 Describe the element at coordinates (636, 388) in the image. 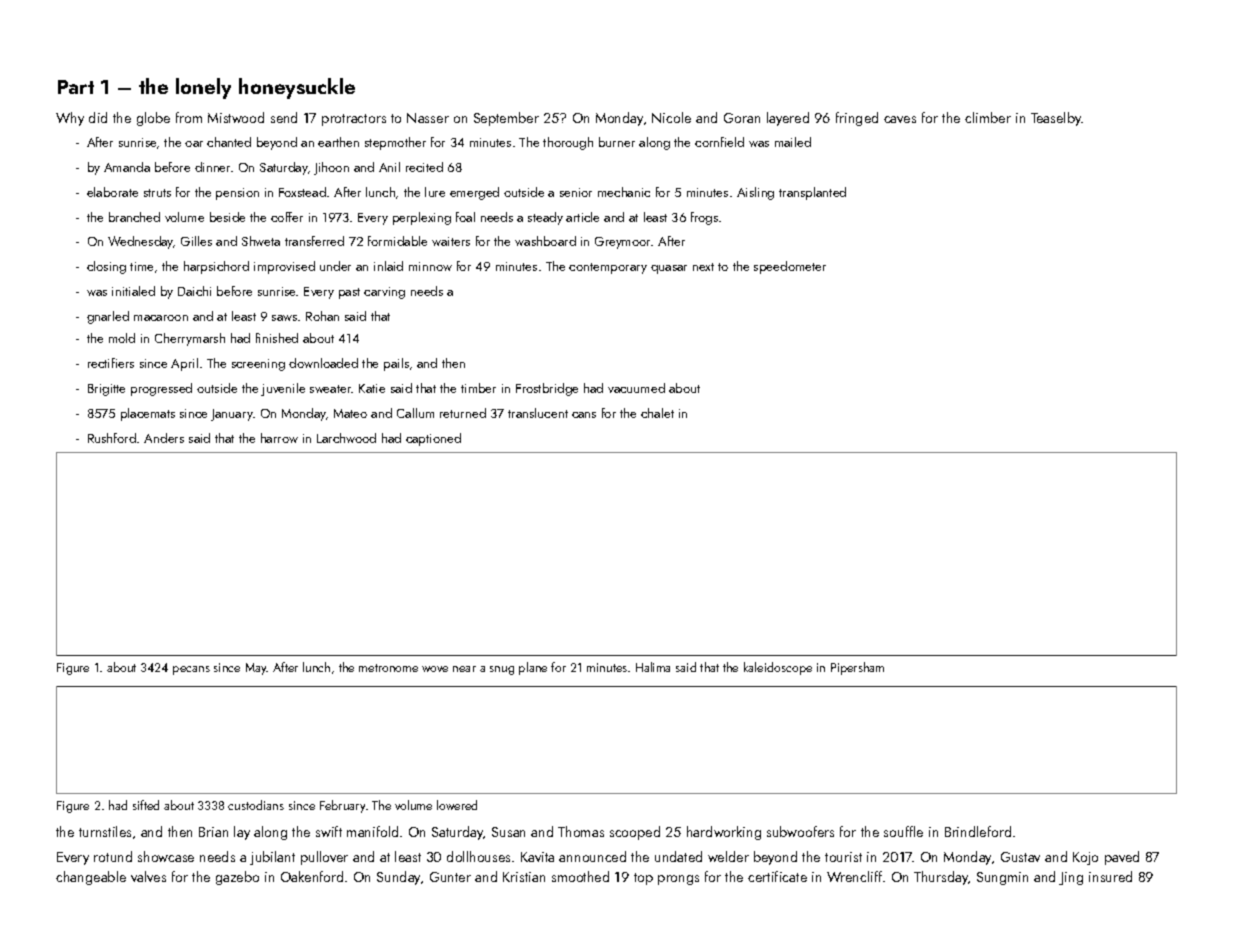

I see `vacuumed` at that location.
